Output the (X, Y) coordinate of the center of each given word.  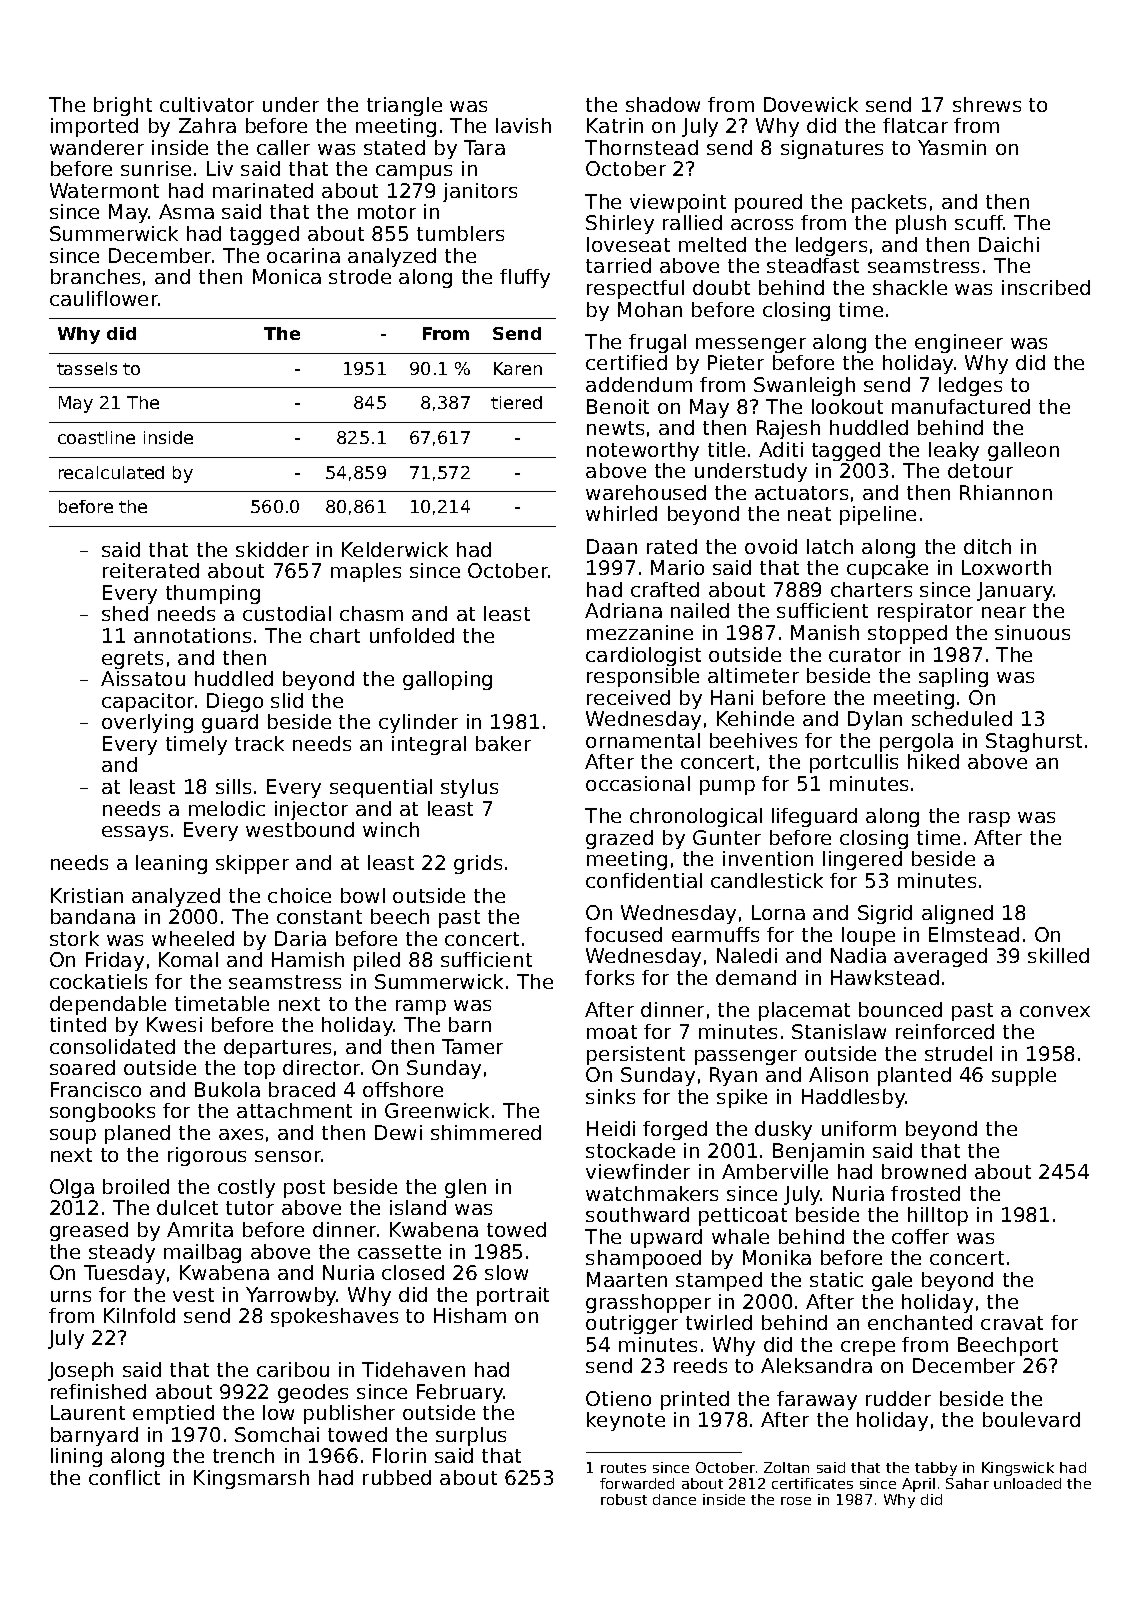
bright (123, 106)
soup (73, 1136)
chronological (696, 817)
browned (924, 1171)
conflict (124, 1477)
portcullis (854, 763)
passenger (746, 1057)
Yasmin (952, 147)
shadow (663, 104)
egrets (132, 660)
